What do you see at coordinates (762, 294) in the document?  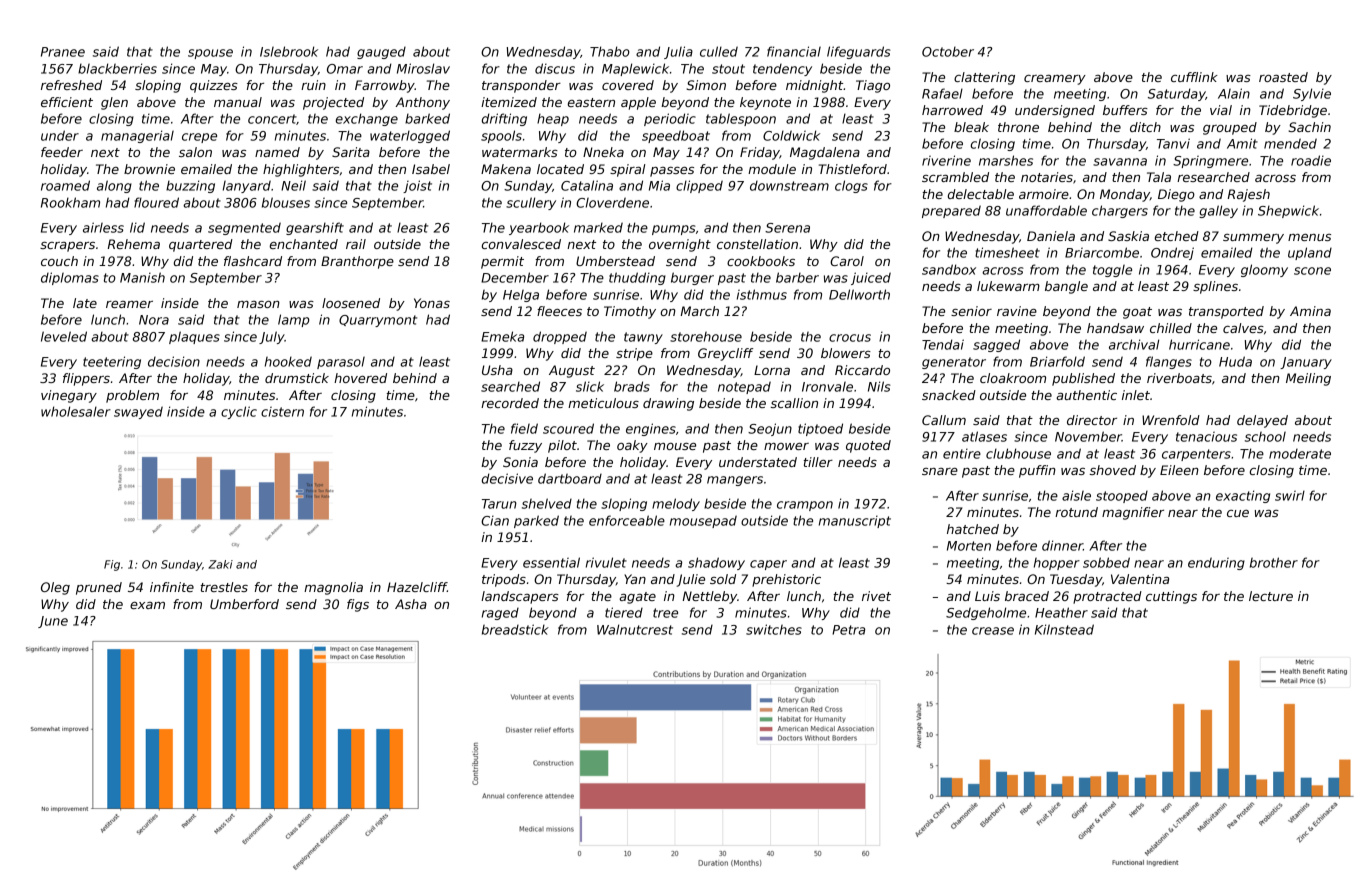 I see `isthmus` at bounding box center [762, 294].
